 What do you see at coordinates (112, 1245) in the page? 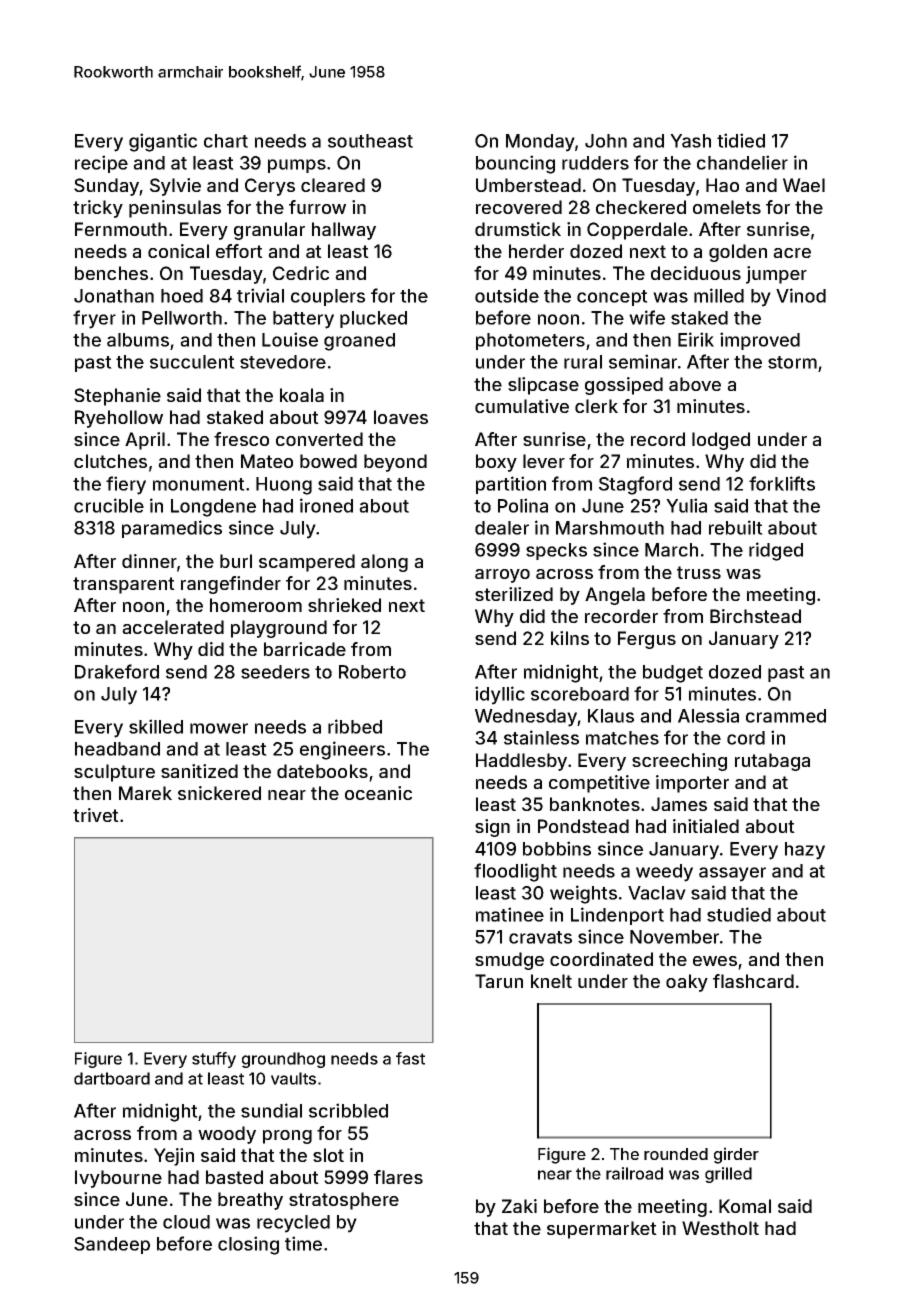
I see `Sandeep` at bounding box center [112, 1245].
